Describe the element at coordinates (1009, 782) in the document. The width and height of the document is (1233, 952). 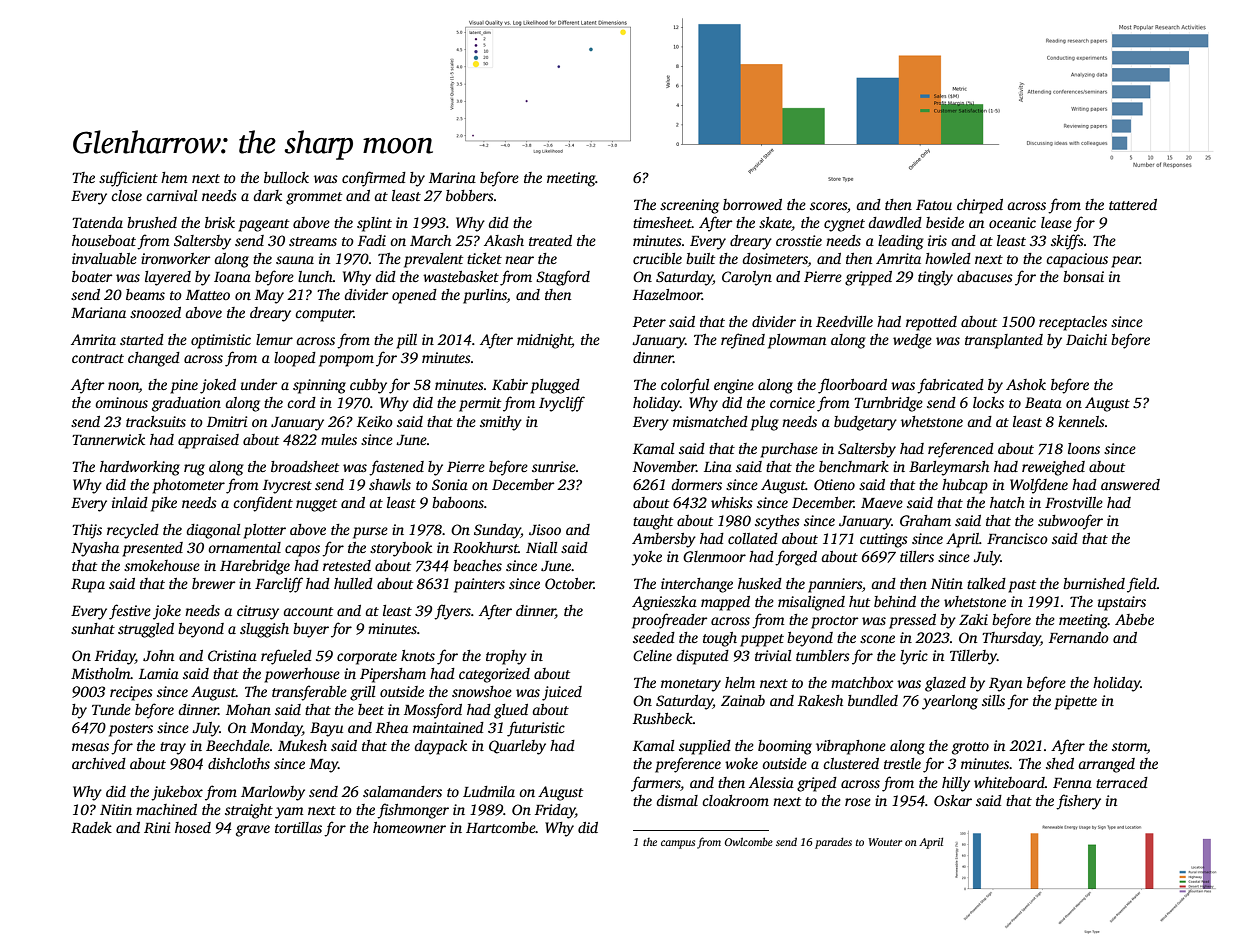
I see `whiteboard` at that location.
